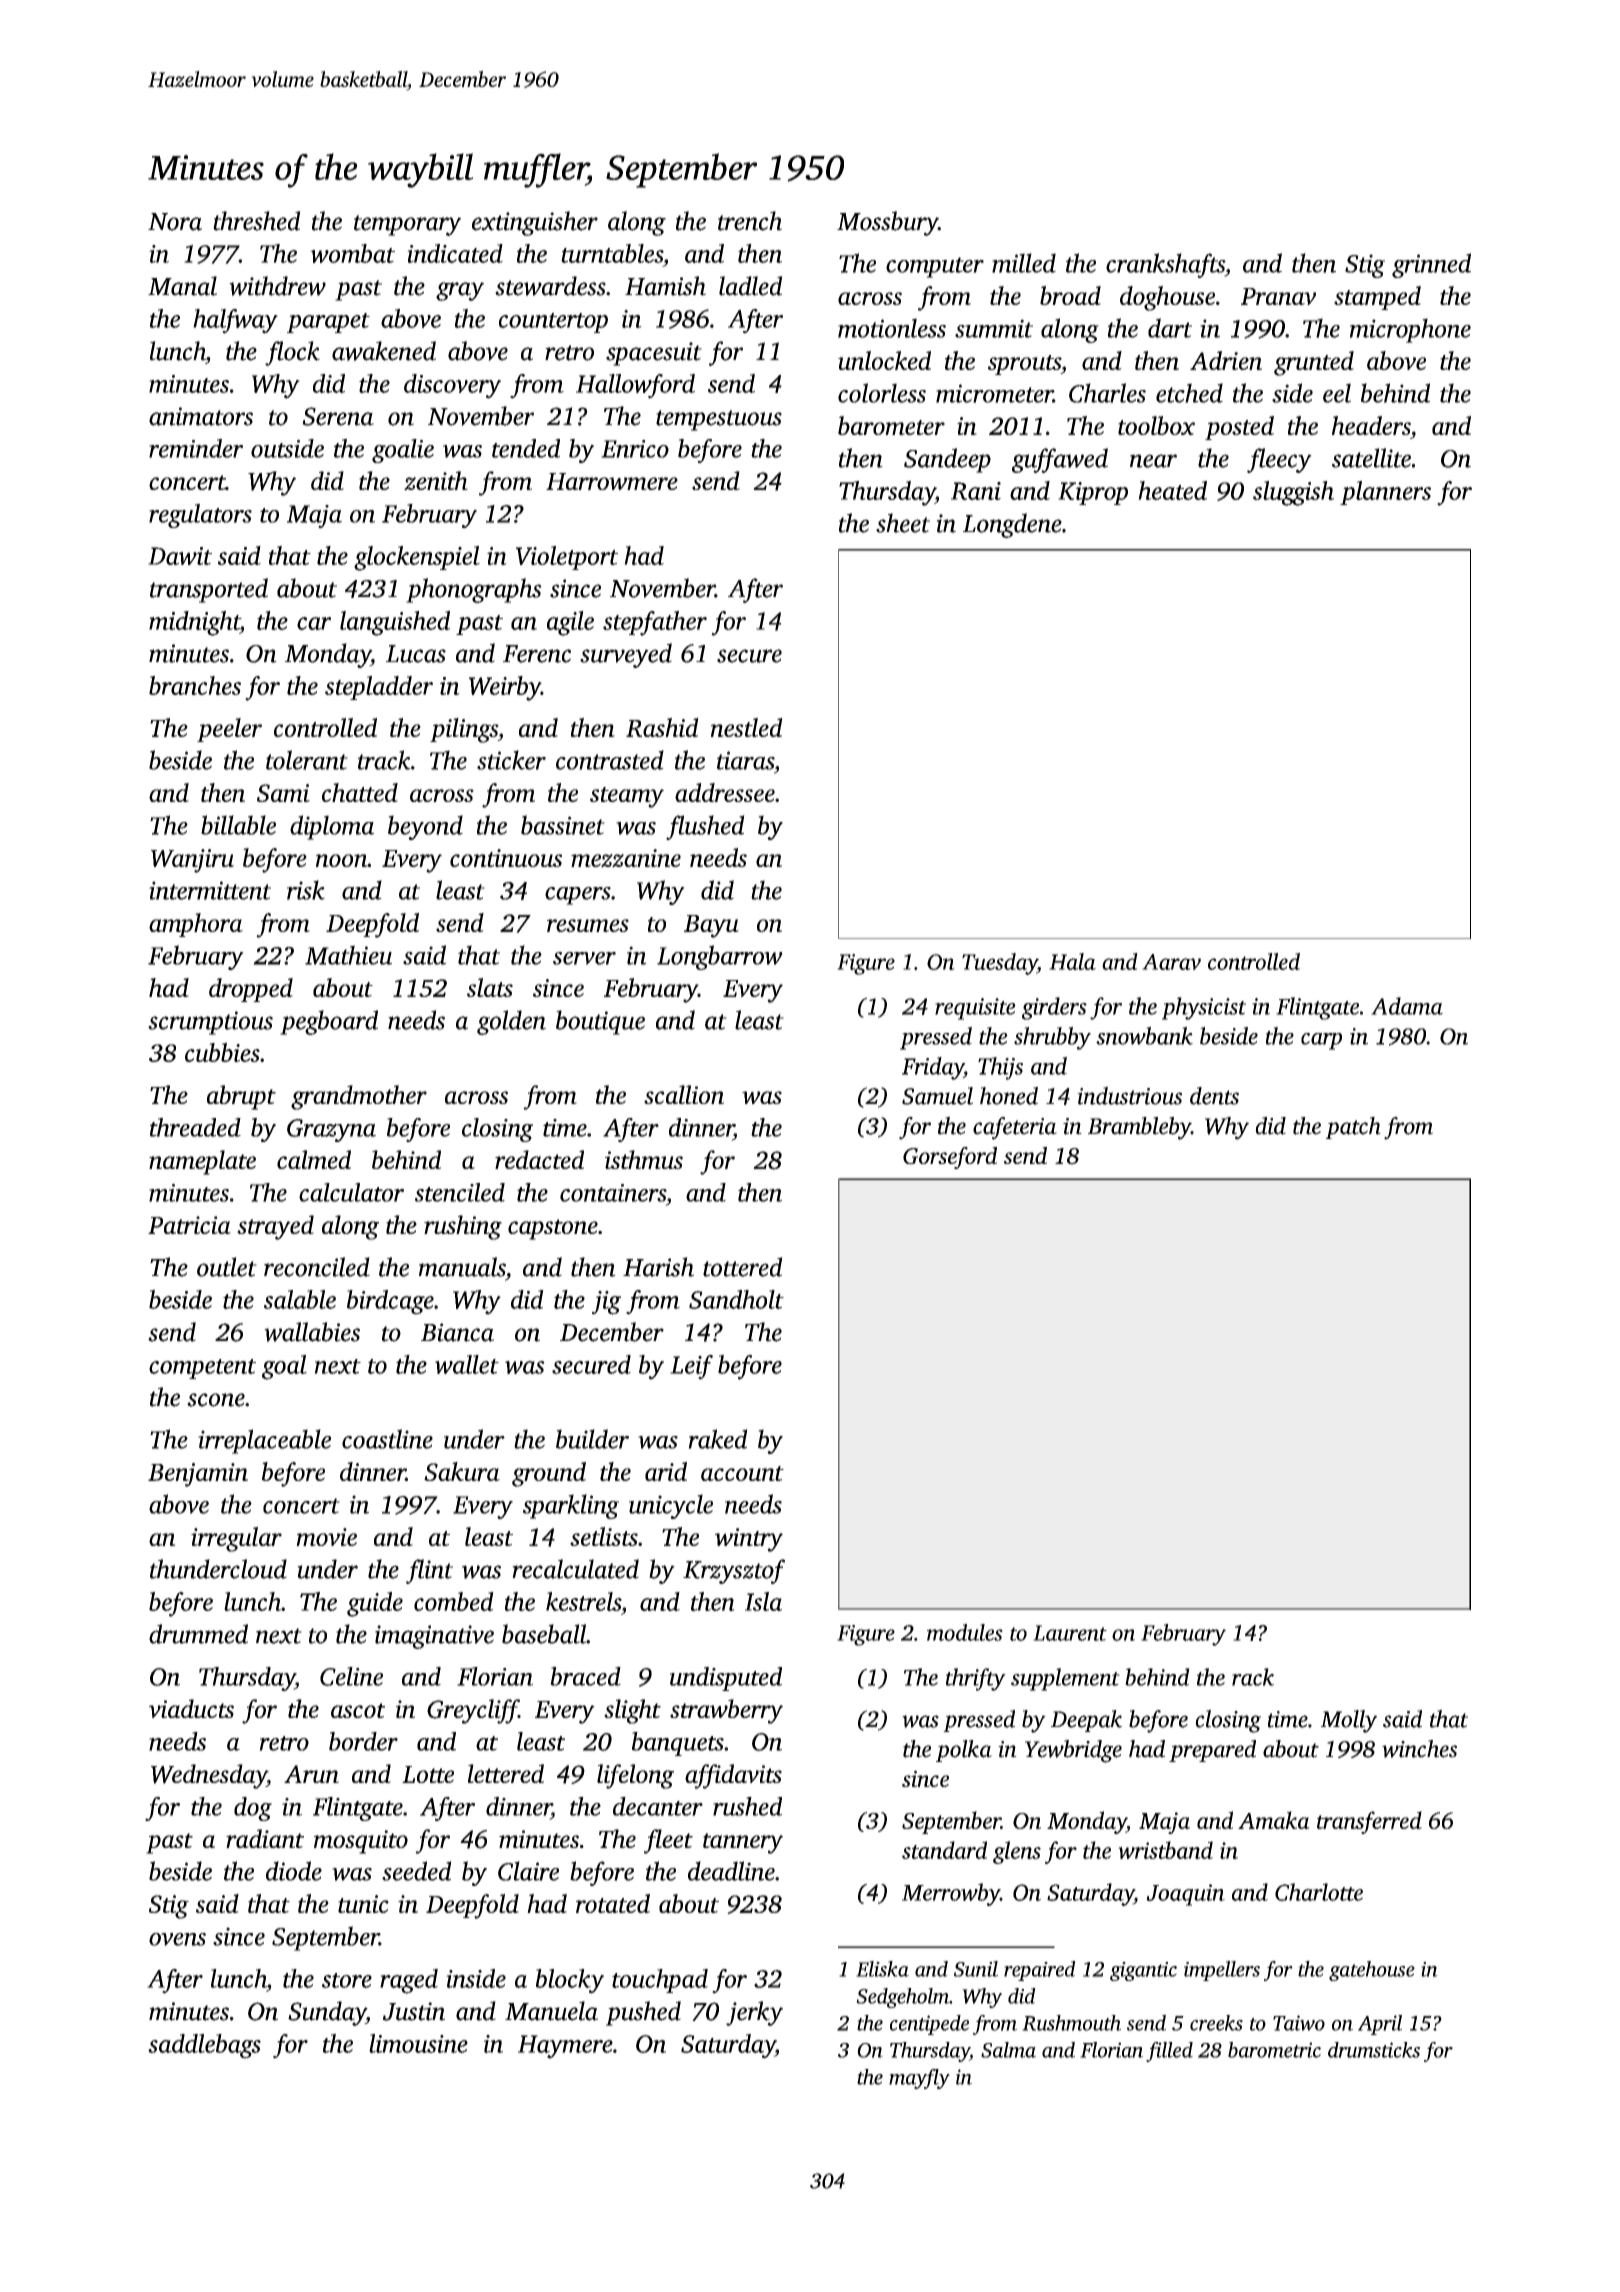 The image size is (1620, 2292). I want to click on Mossbury, so click(887, 223).
